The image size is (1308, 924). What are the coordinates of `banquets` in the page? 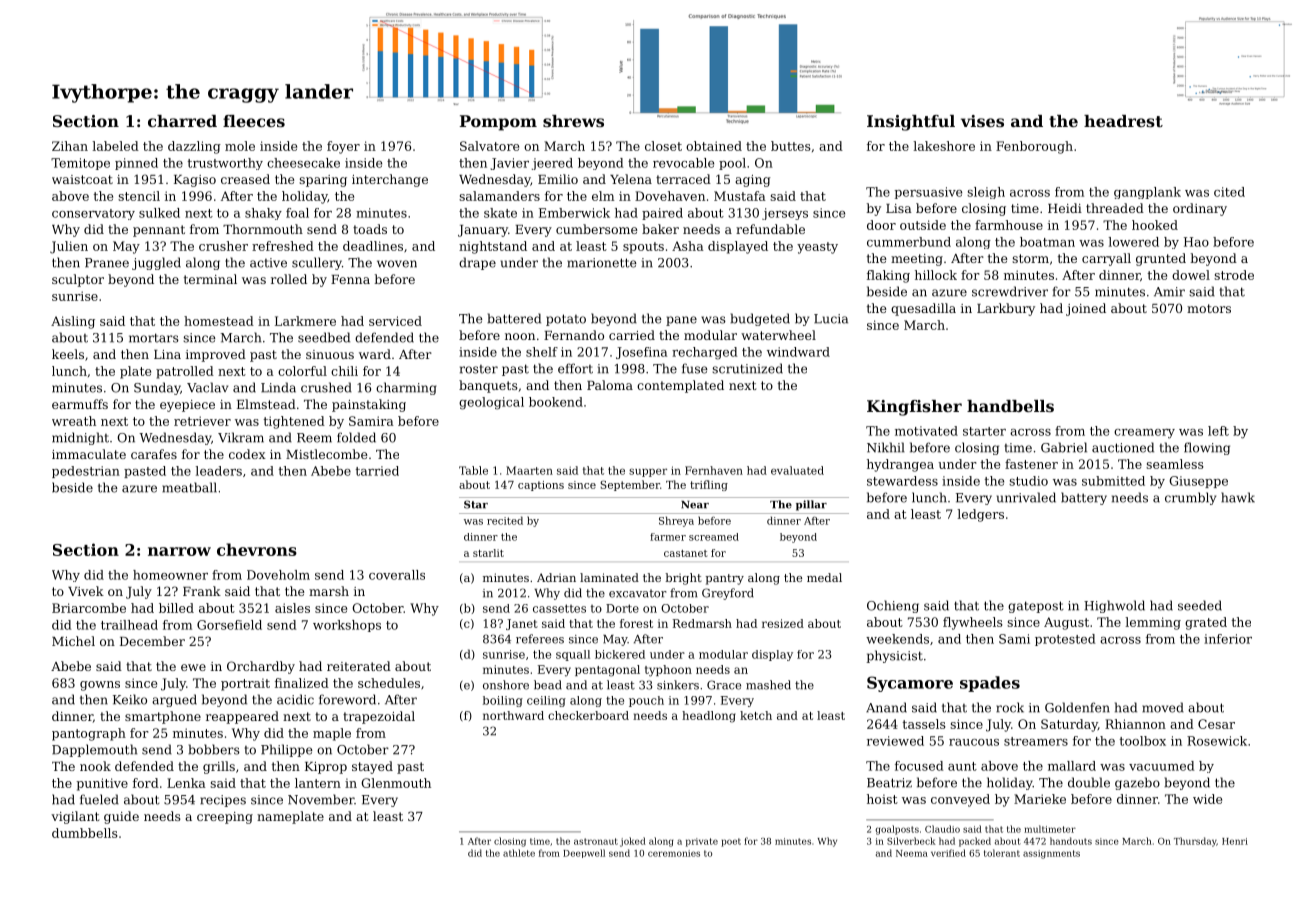 It's located at (488, 386).
